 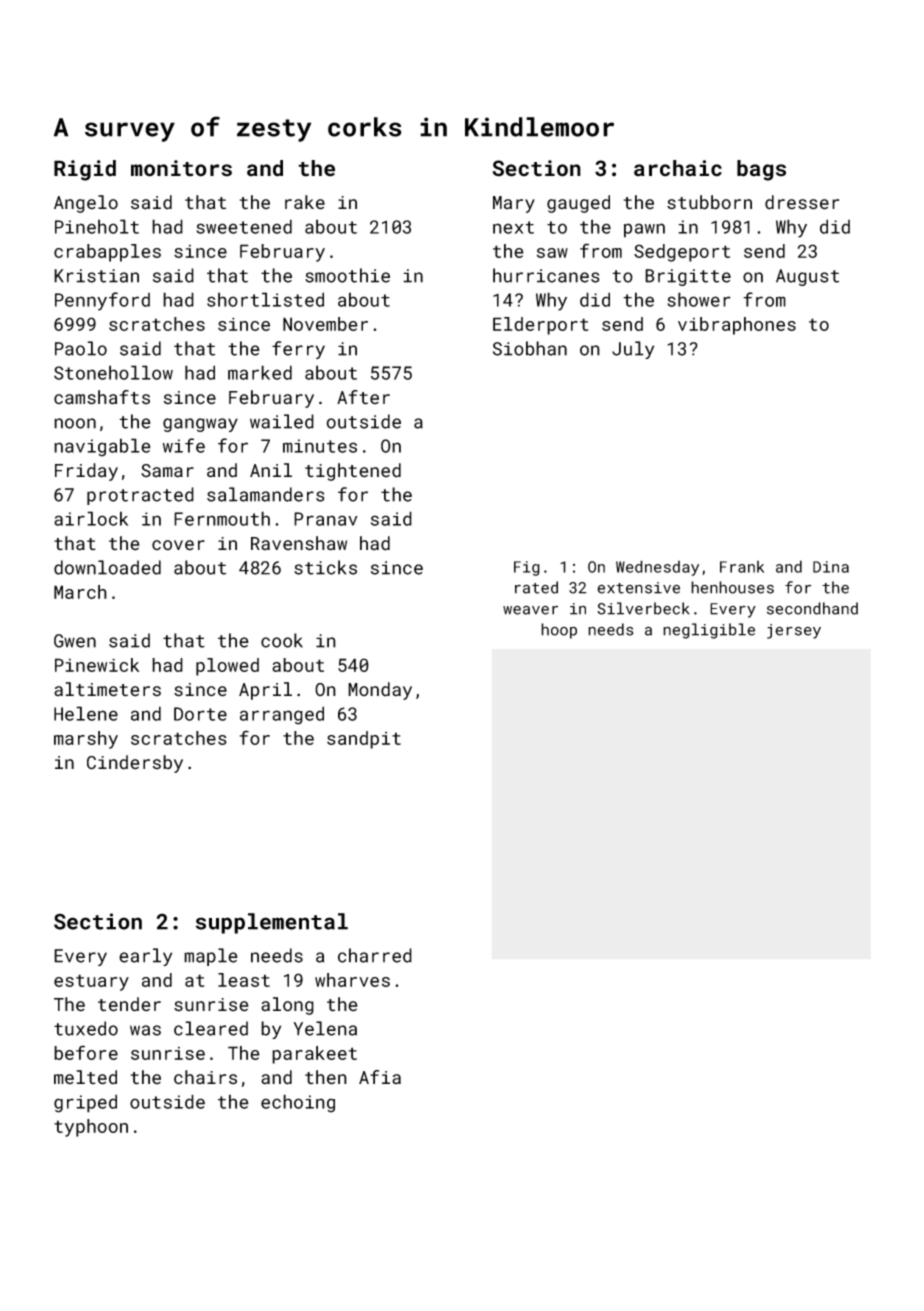 I want to click on monitors, so click(x=181, y=168).
